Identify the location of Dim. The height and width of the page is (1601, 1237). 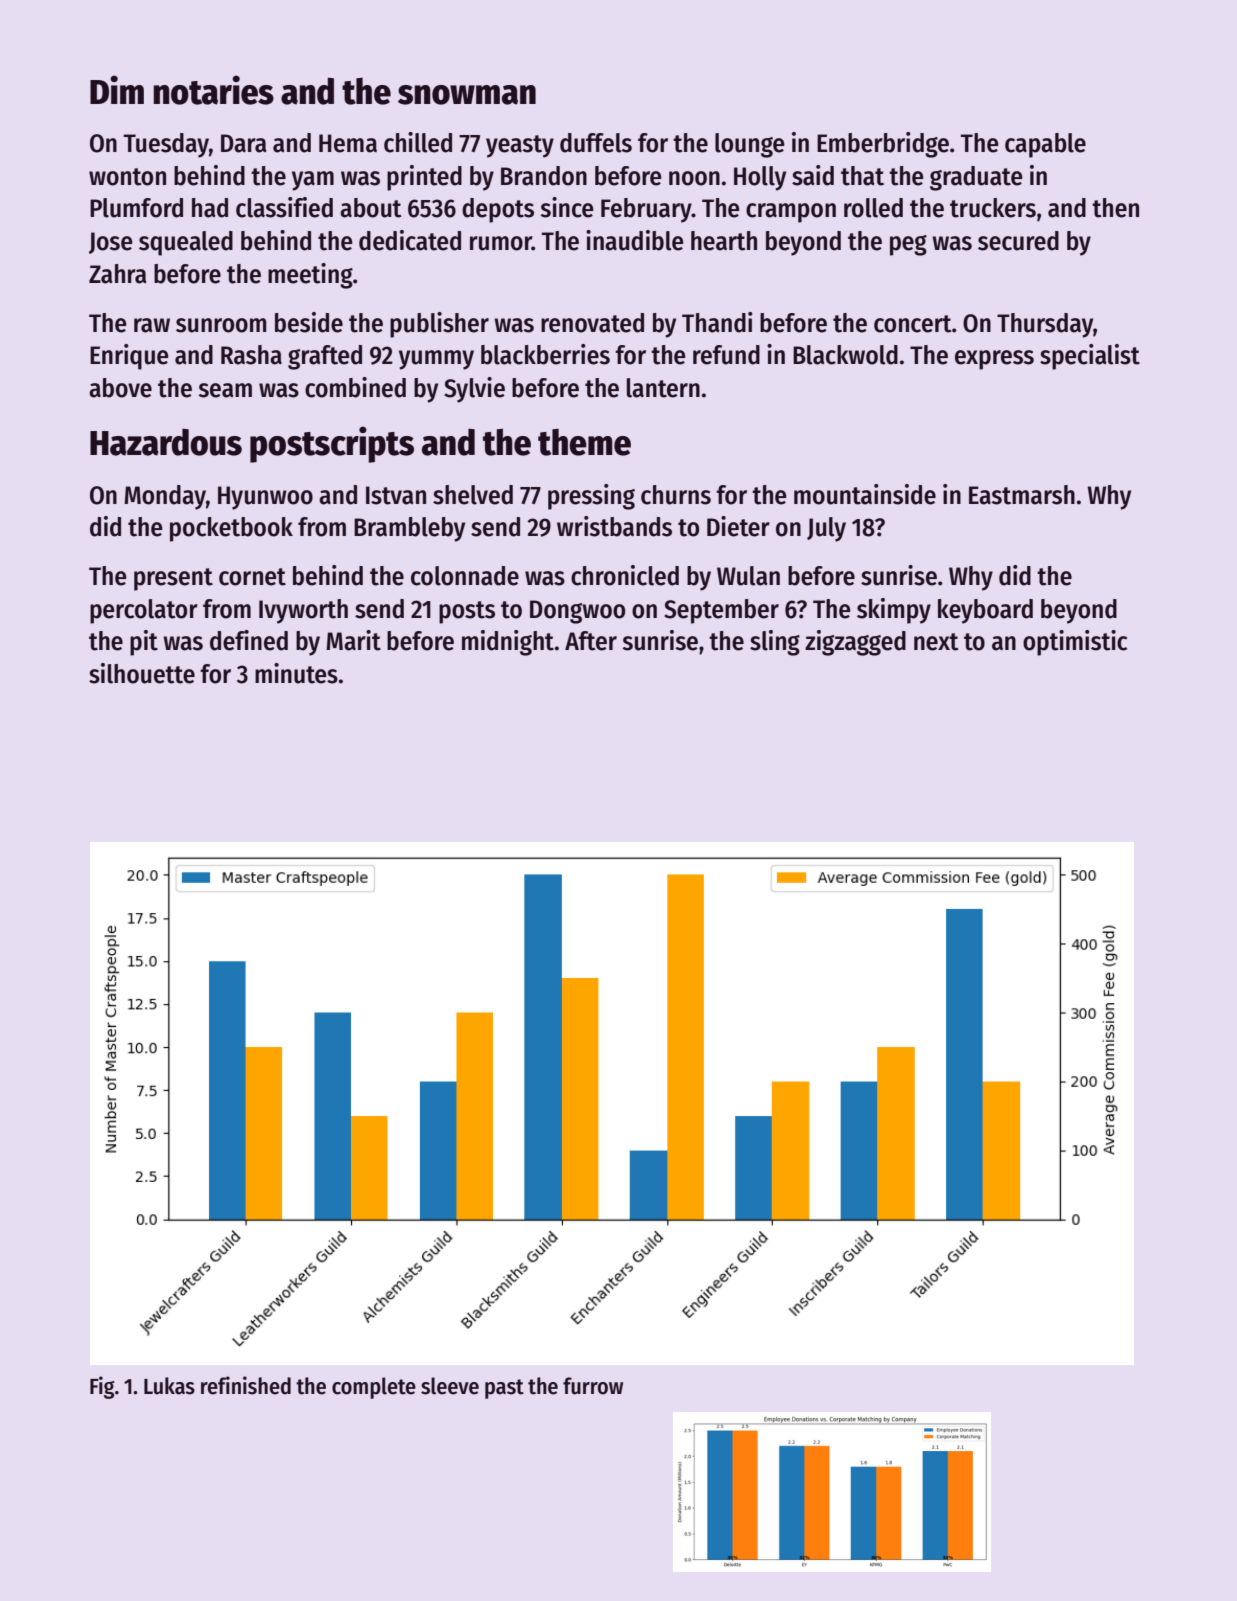
(117, 89).
